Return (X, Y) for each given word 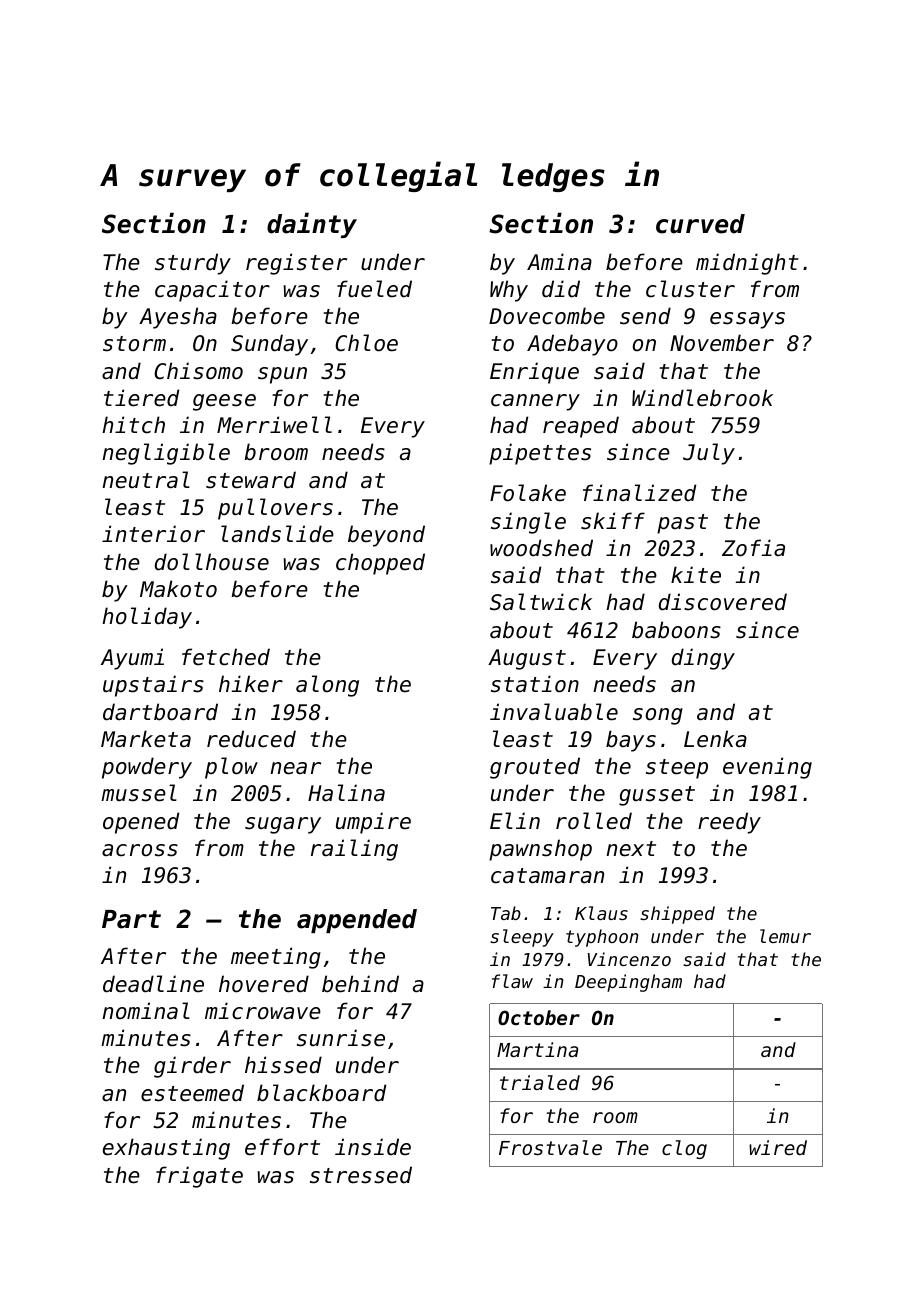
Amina (559, 262)
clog (684, 1149)
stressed (361, 1175)
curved (700, 224)
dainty (312, 225)
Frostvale (550, 1147)
